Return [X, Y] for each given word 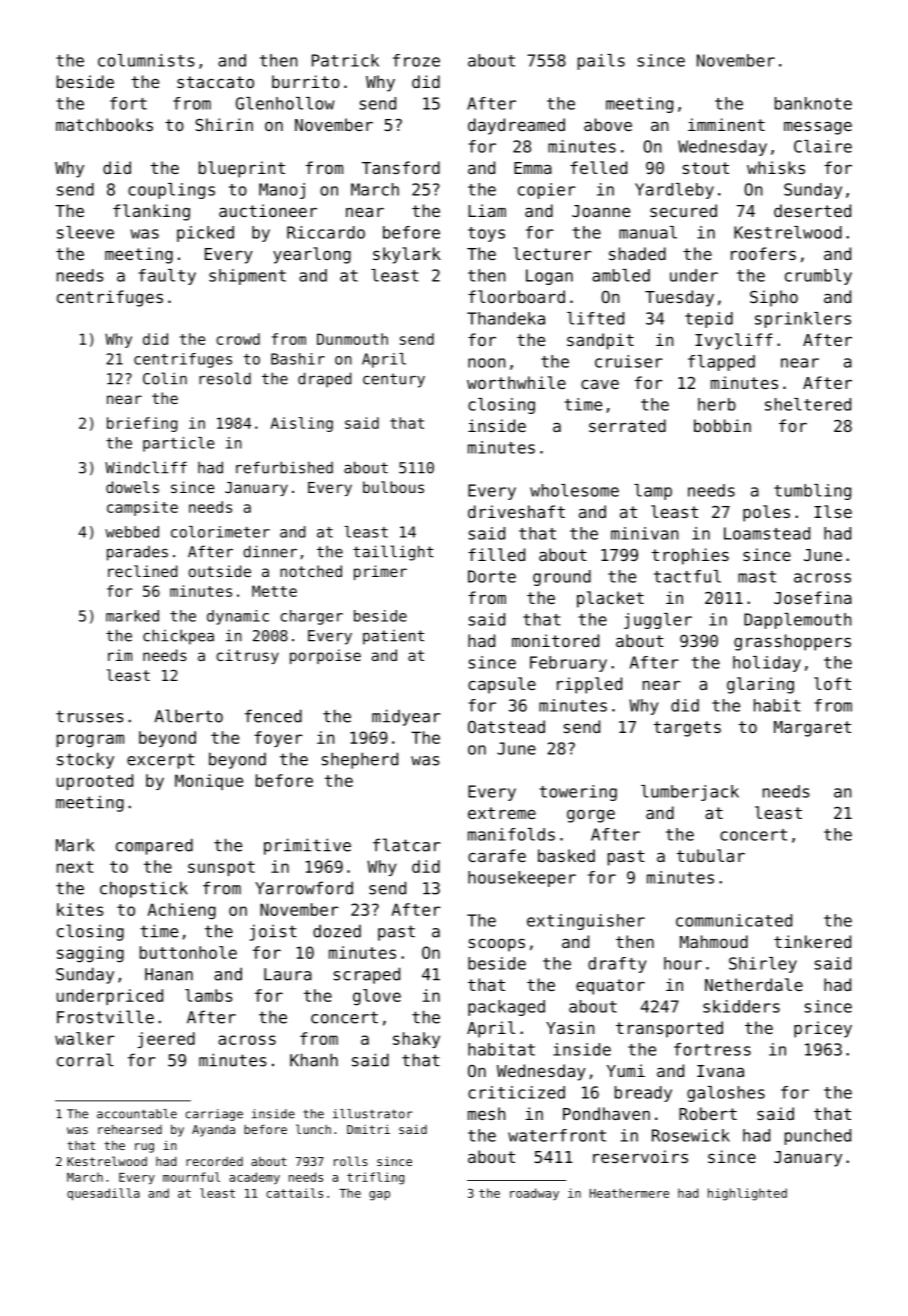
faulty [167, 277]
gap [379, 1196]
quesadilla [103, 1194]
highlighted [747, 1194]
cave [600, 384]
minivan [644, 533]
